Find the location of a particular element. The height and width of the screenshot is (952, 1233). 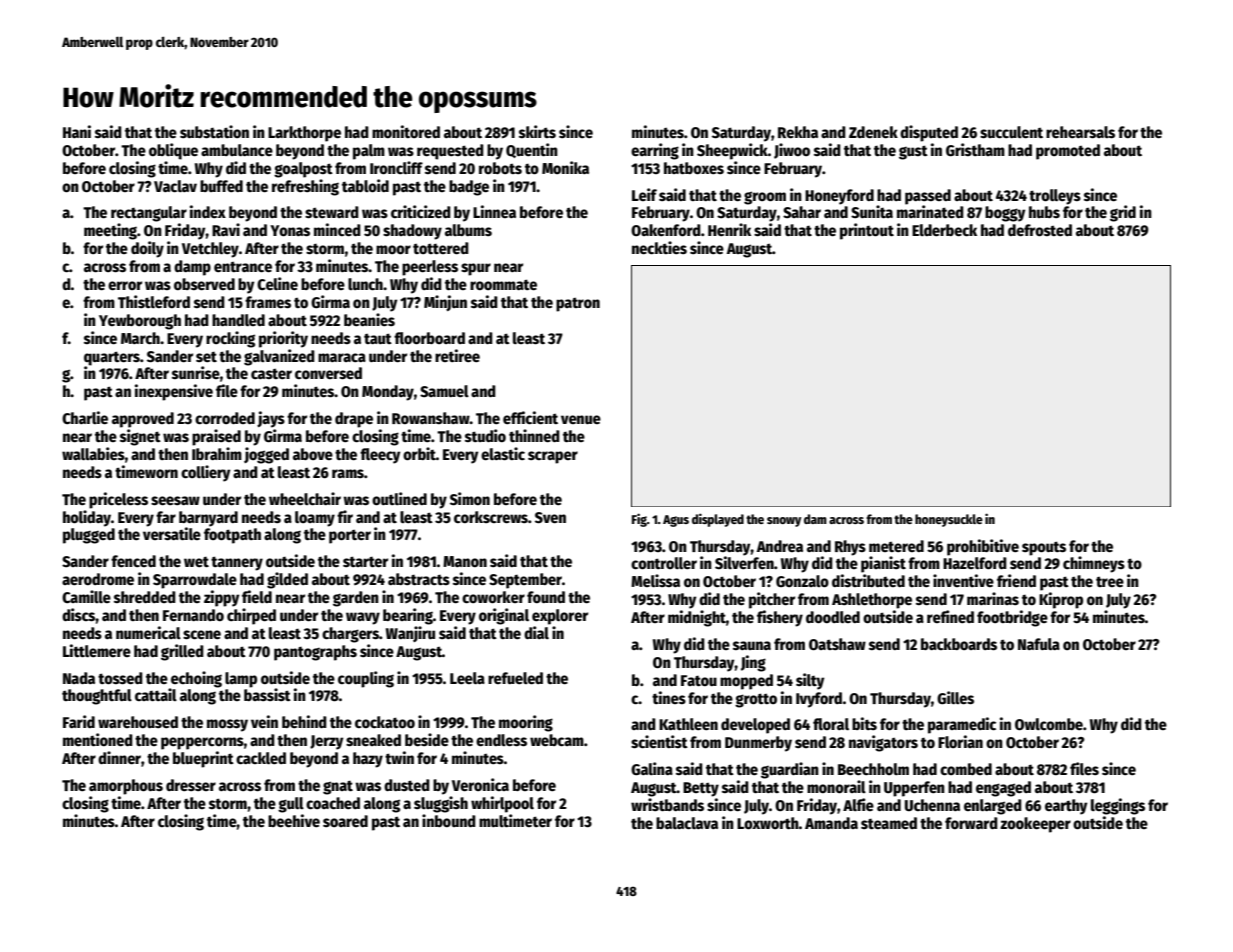

venue is located at coordinates (581, 419).
